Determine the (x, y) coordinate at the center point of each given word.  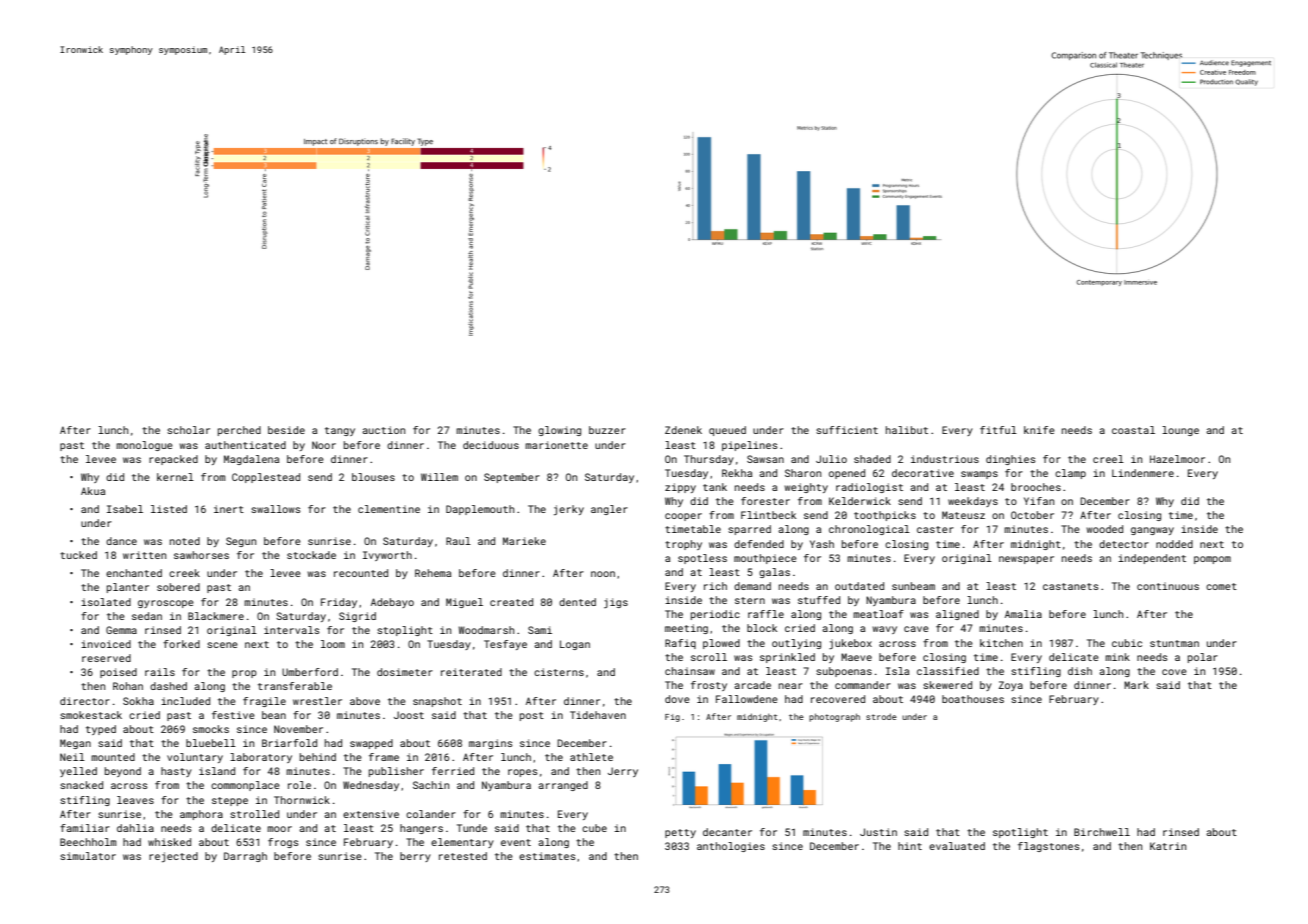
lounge (1180, 431)
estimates (547, 856)
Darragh (245, 857)
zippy (680, 488)
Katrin (1168, 846)
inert (229, 509)
